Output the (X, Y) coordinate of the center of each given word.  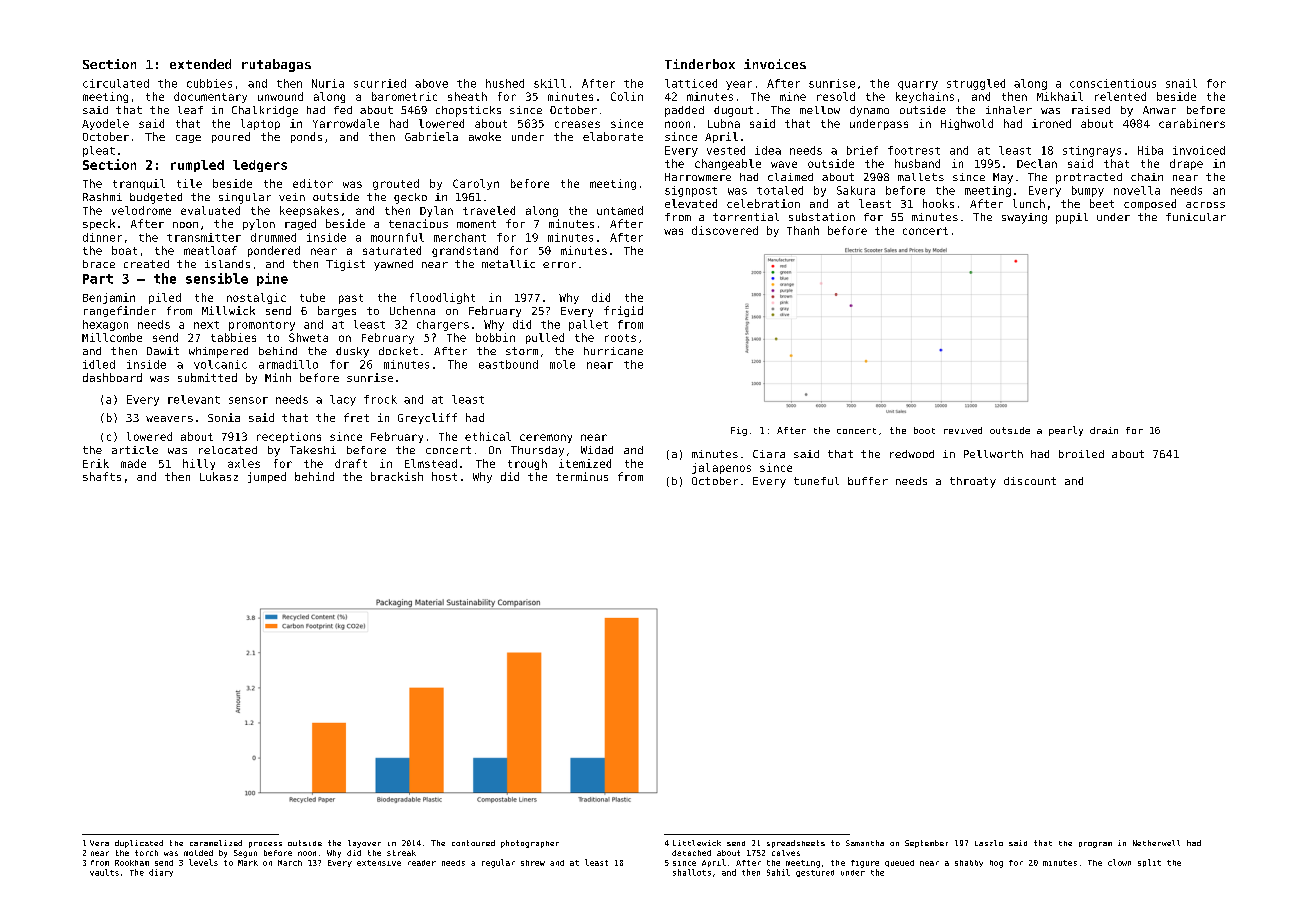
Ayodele (105, 124)
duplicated (139, 844)
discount (1030, 481)
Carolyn (476, 184)
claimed (790, 177)
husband (917, 163)
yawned (393, 265)
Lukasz (219, 476)
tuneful (816, 481)
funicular (1196, 217)
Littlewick (697, 843)
